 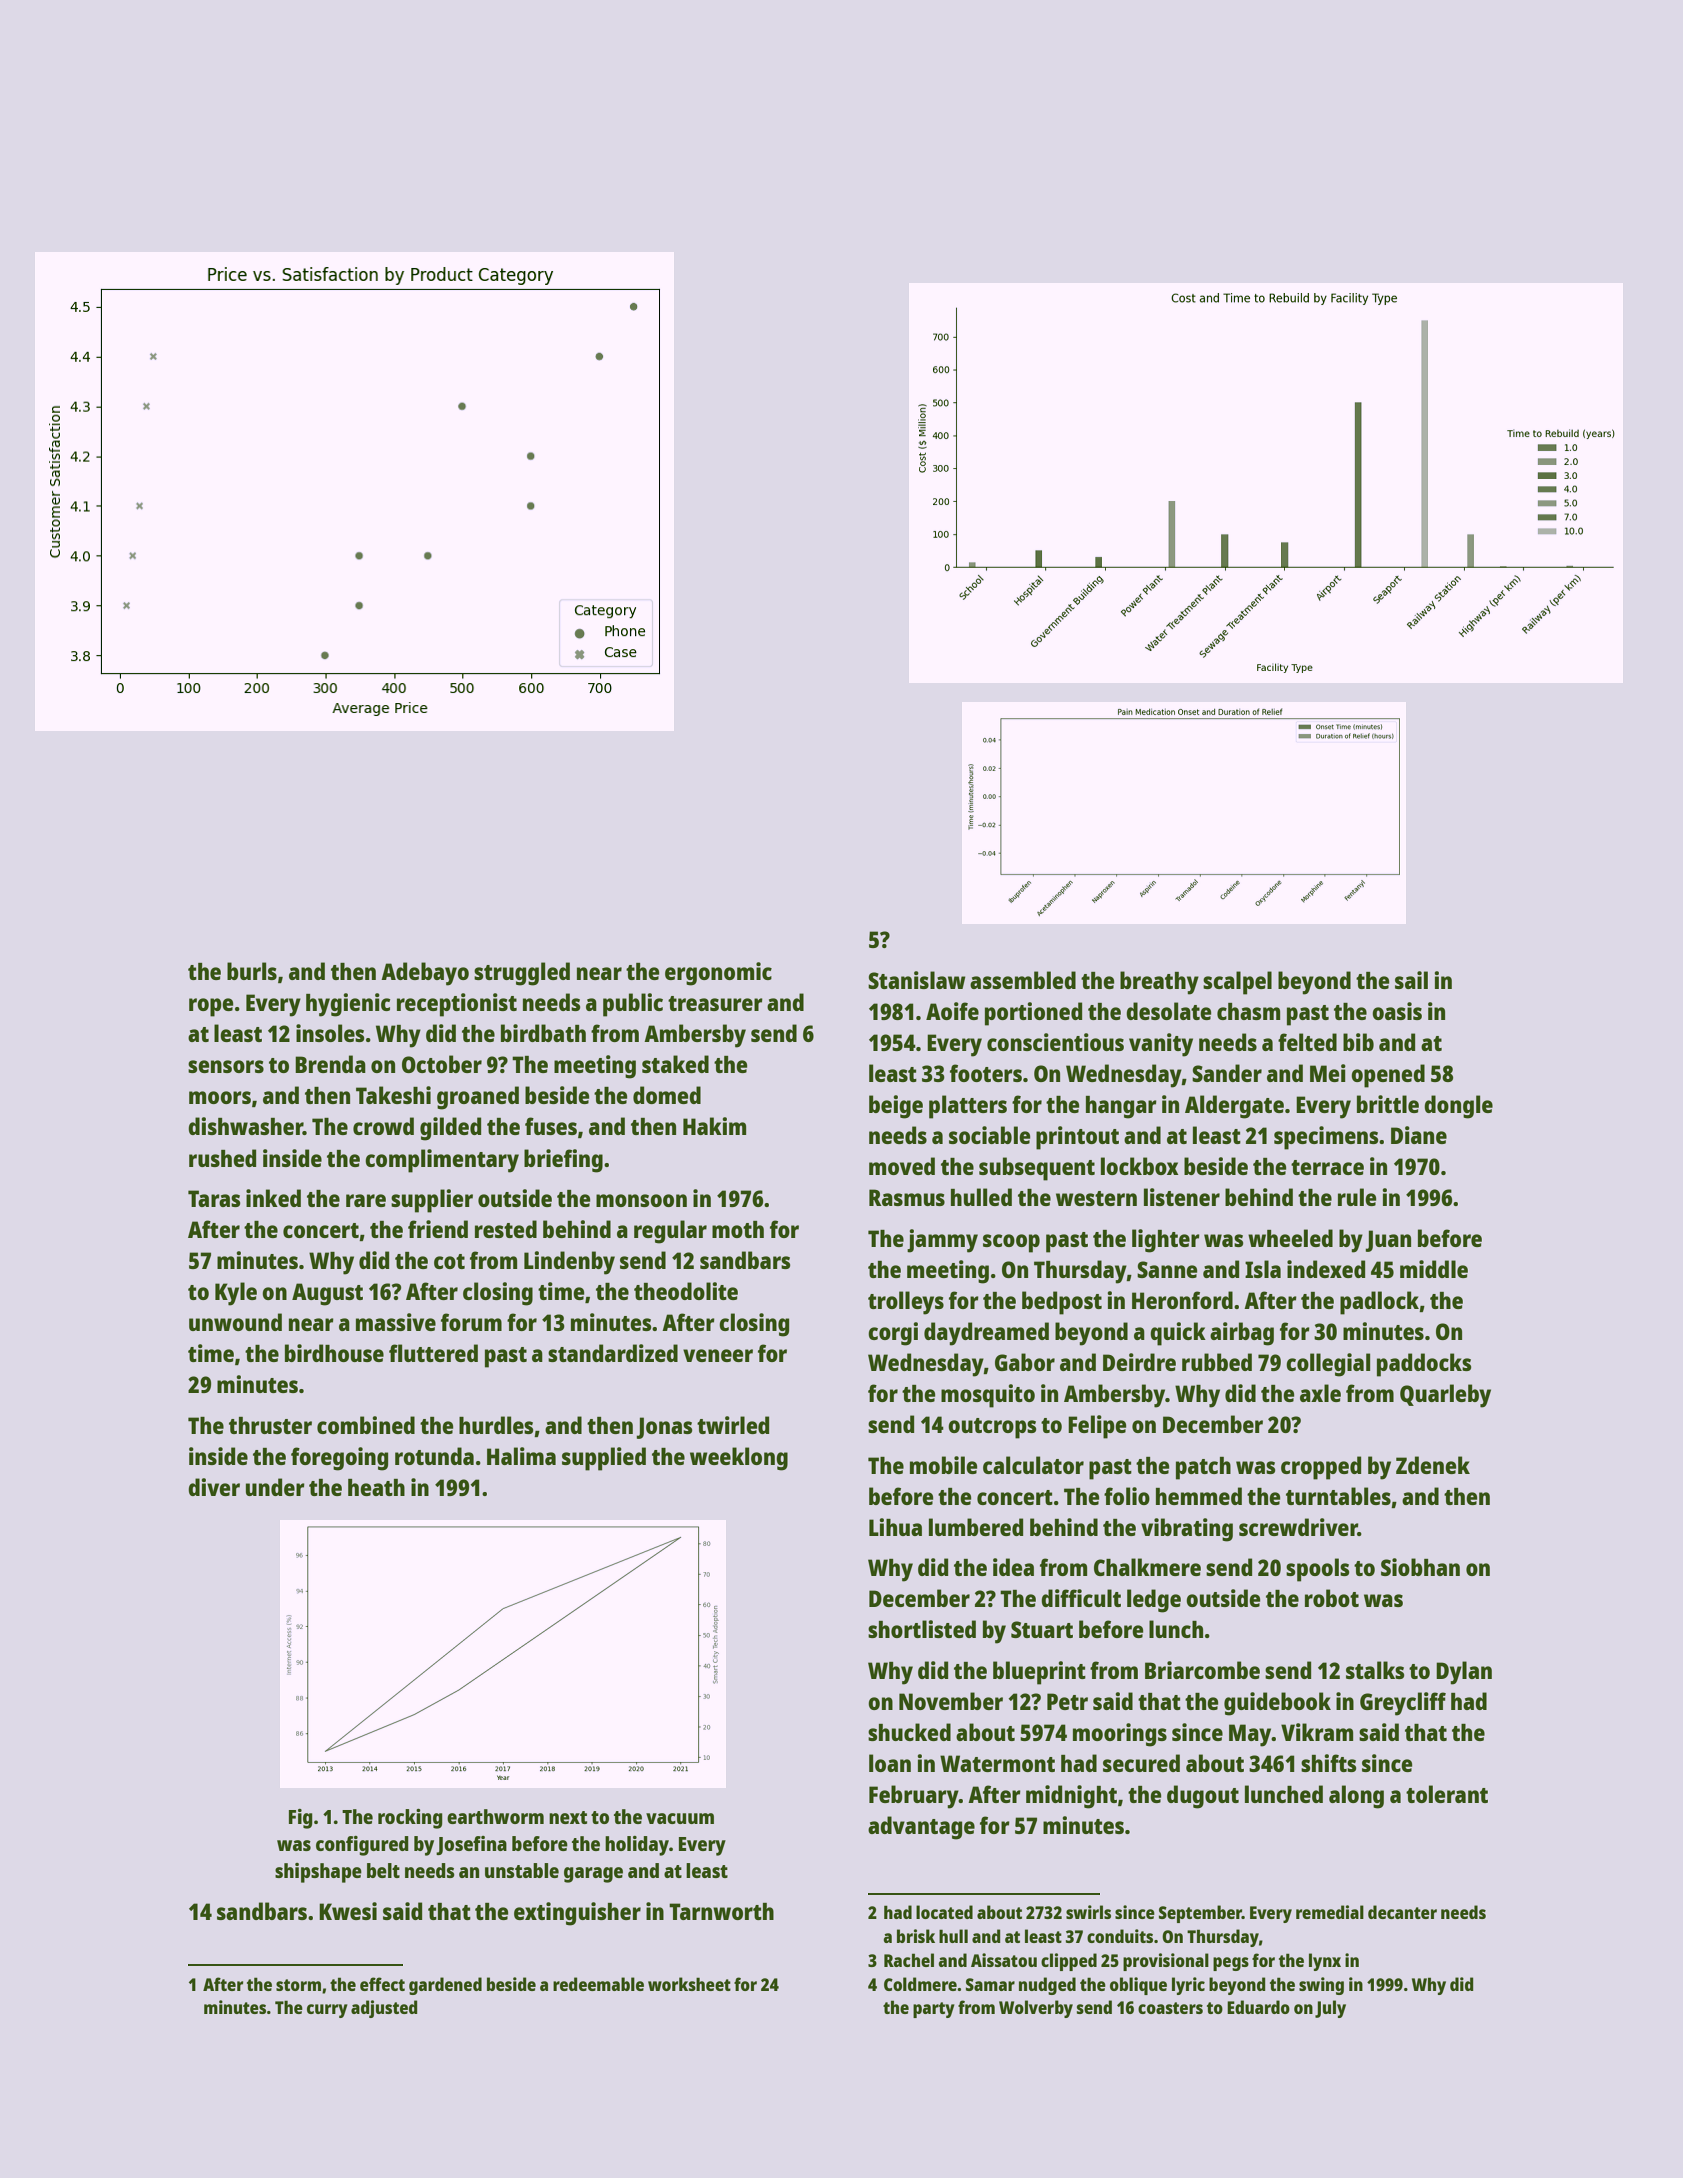 I want to click on friend, so click(x=438, y=1229).
